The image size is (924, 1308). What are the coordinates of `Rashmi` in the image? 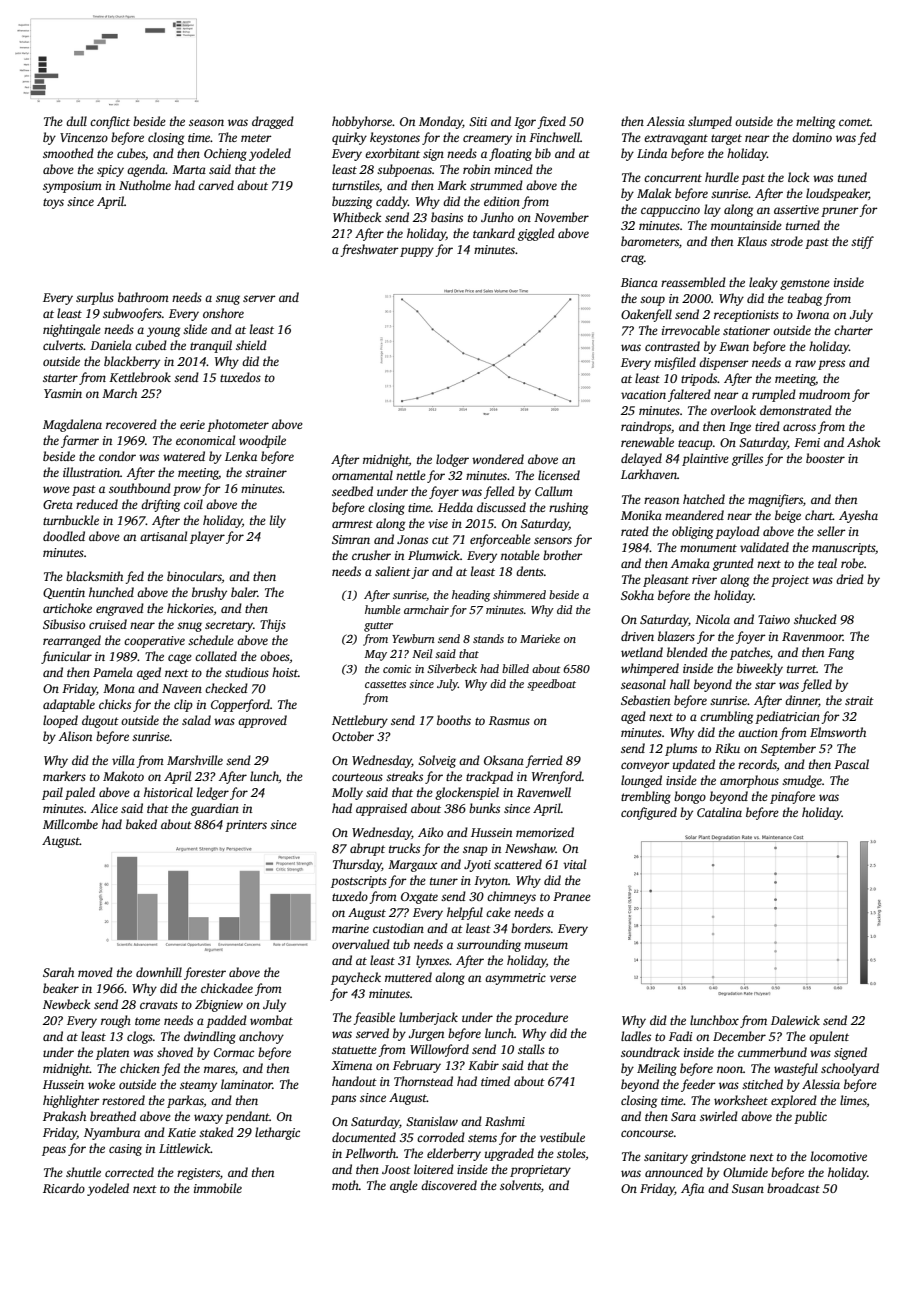 It's located at (505, 1121).
